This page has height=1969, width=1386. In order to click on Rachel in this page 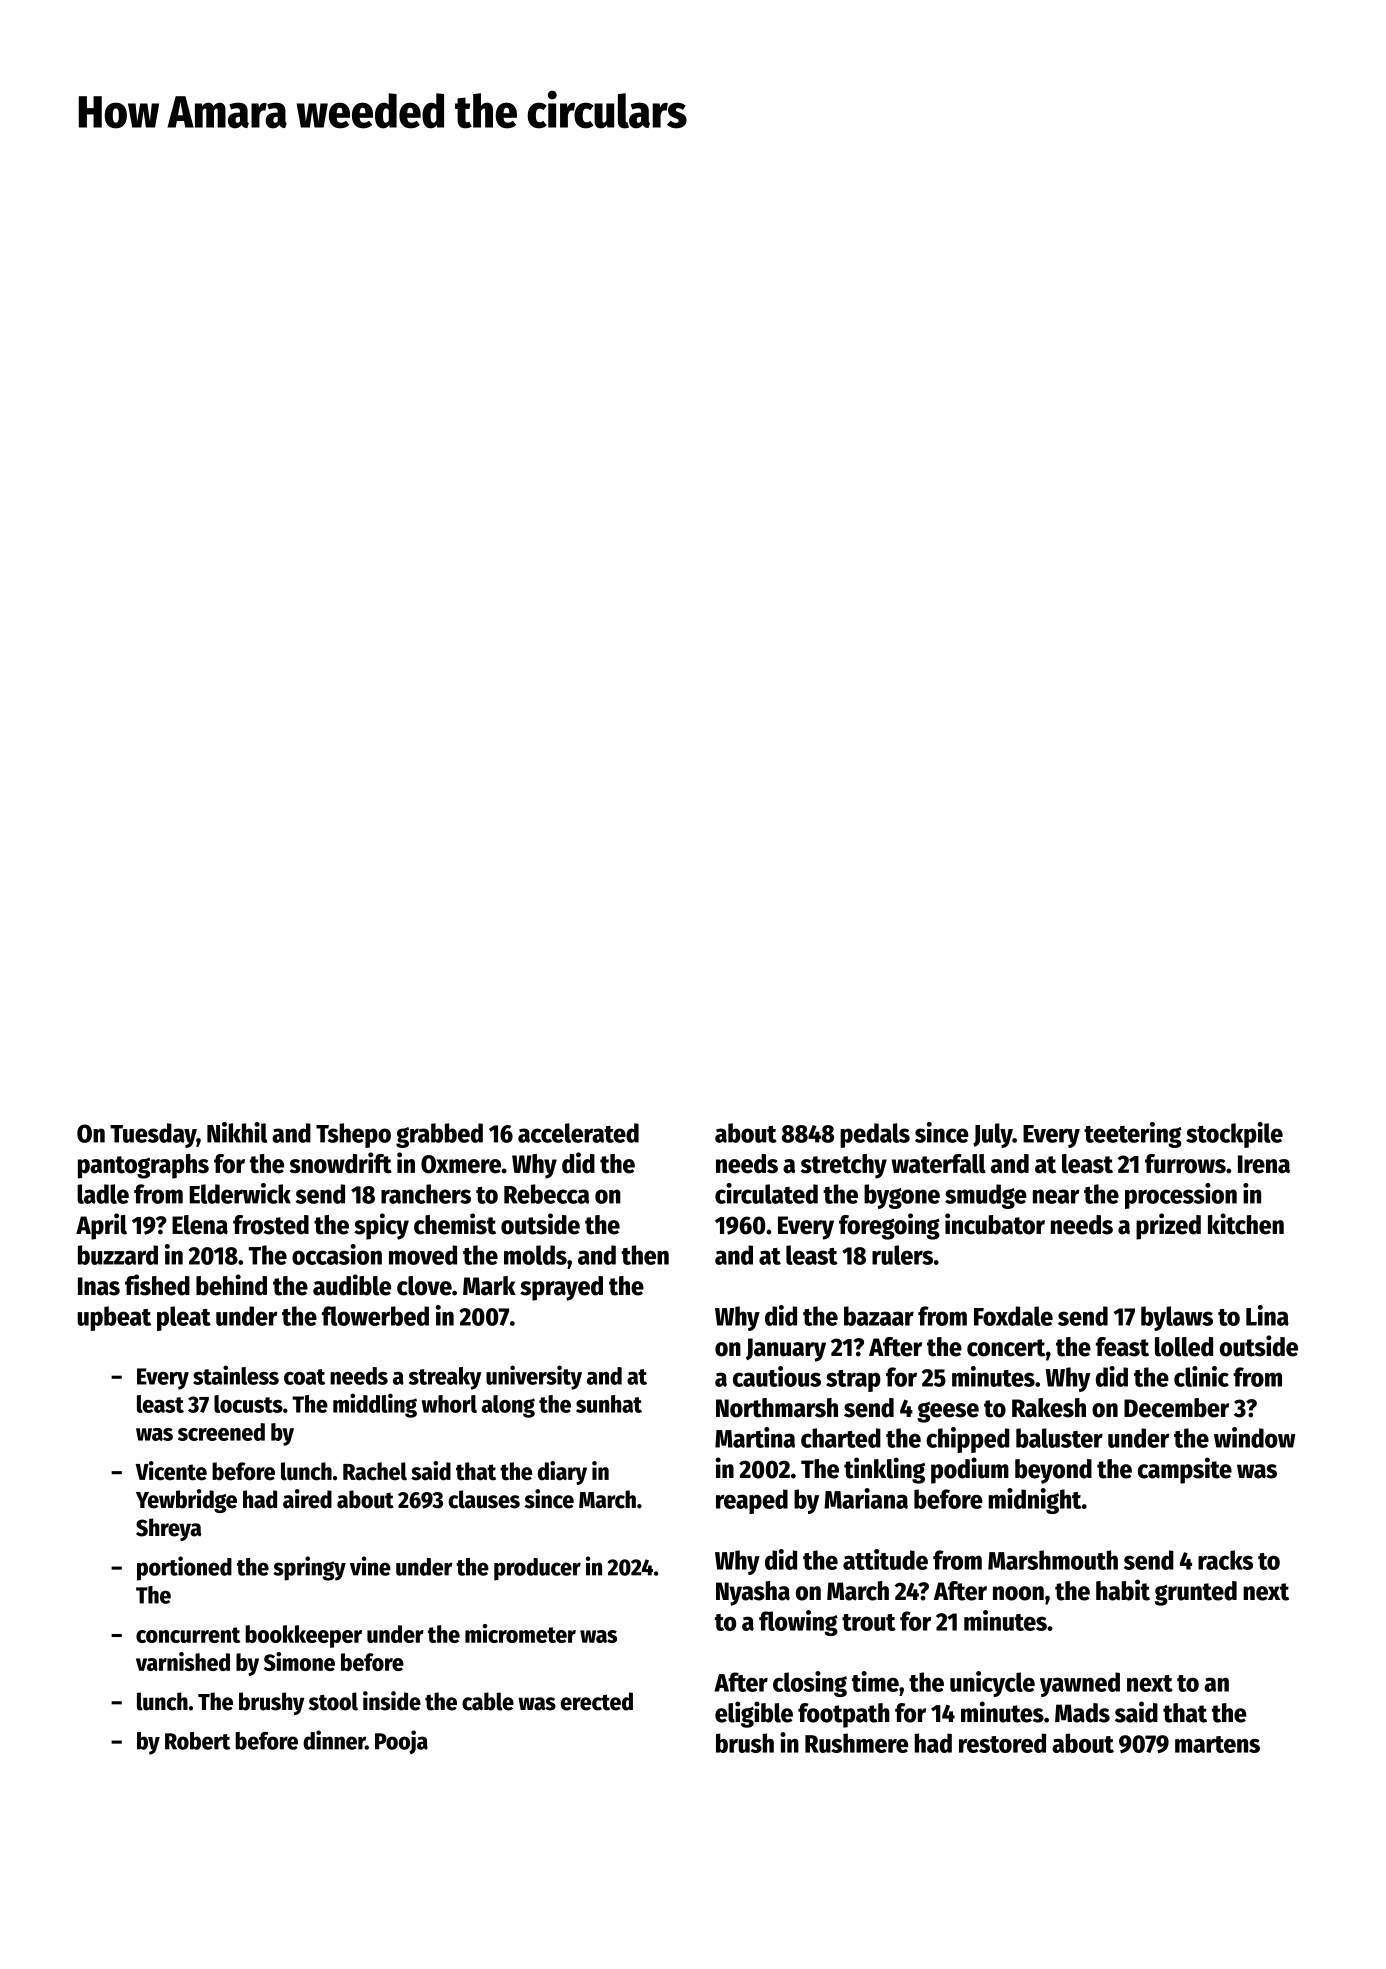, I will do `click(375, 1471)`.
